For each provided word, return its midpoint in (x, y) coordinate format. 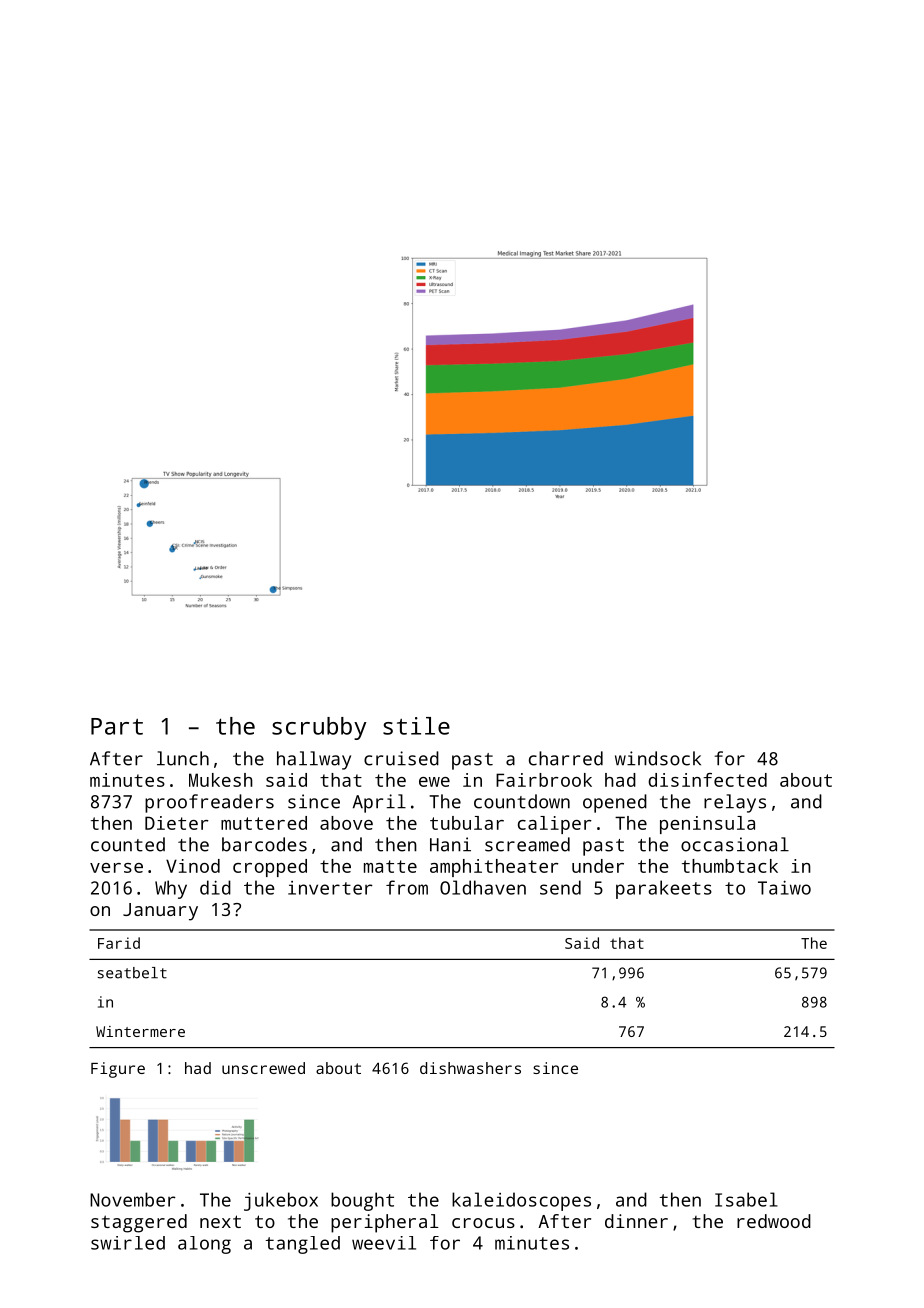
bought (362, 1201)
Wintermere (140, 1031)
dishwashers (470, 1068)
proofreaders (209, 803)
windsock (658, 758)
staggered (139, 1223)
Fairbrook (544, 780)
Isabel (746, 1199)
